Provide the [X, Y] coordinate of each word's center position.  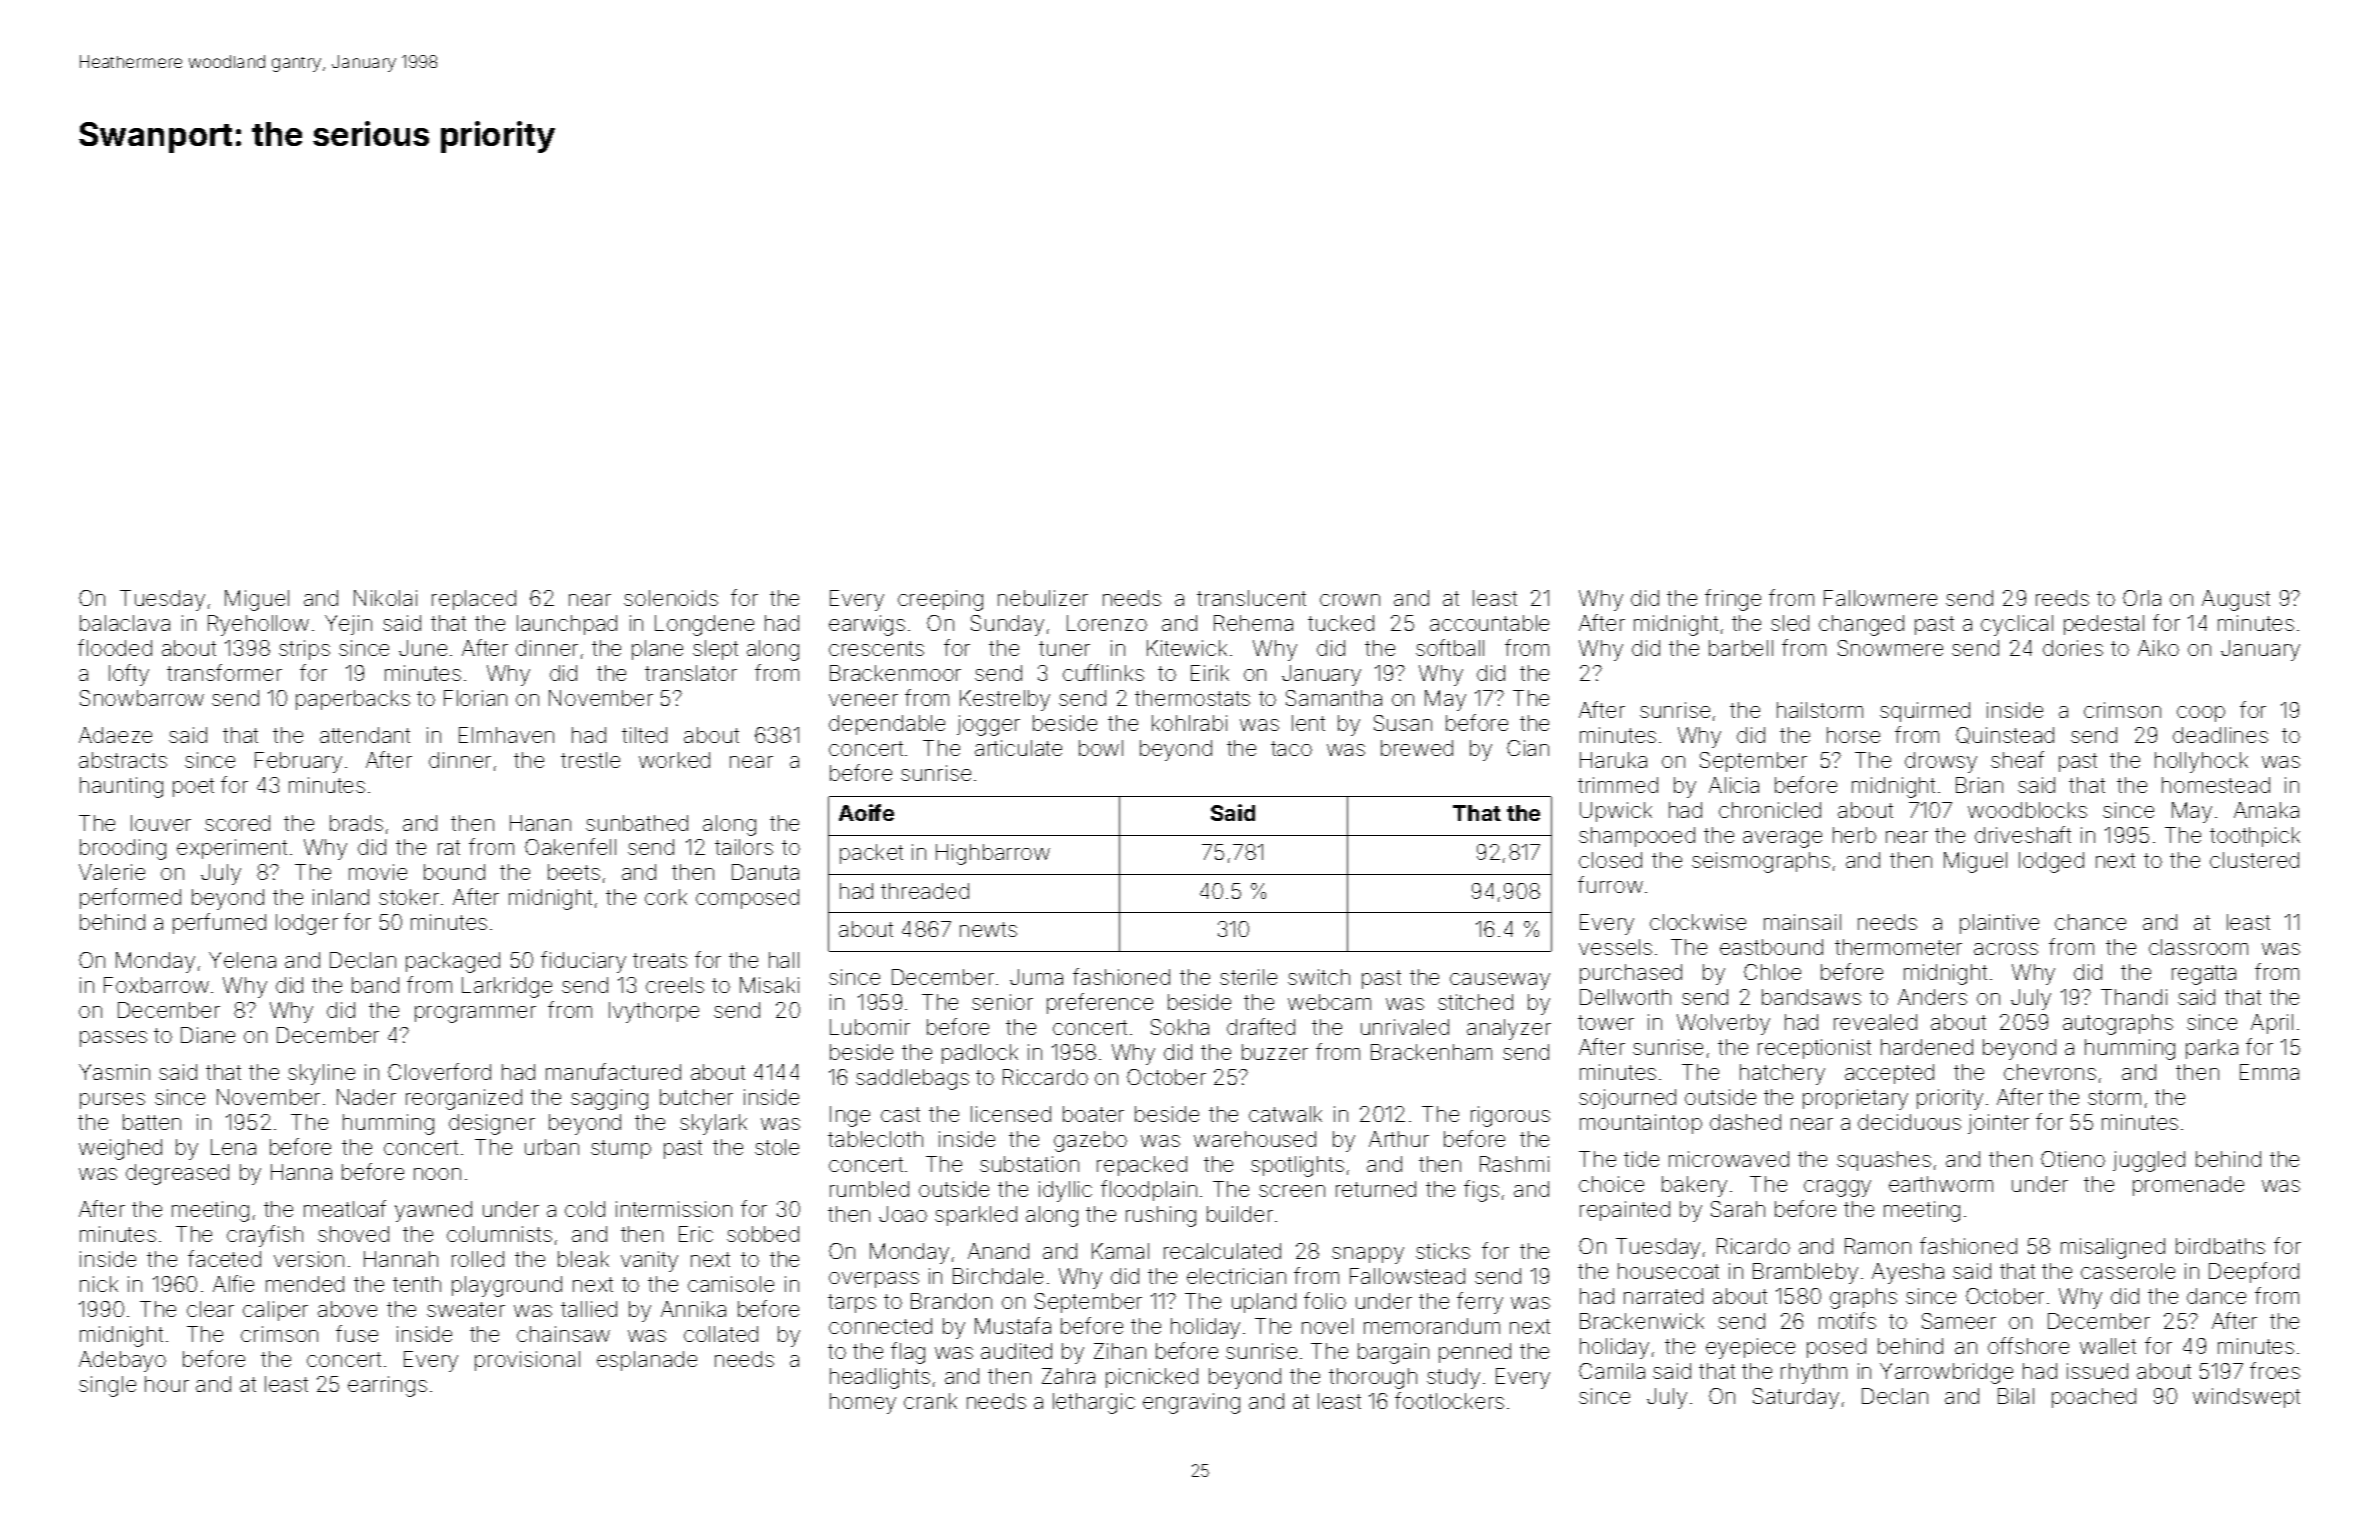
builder [1240, 1214]
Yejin [348, 625]
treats [660, 960]
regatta [2204, 975]
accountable [1489, 623]
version [309, 1259]
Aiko [2158, 648]
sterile [1248, 977]
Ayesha [1908, 1273]
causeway [1500, 981]
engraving [1191, 1403]
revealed [1875, 1022]
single [107, 1386]
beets [574, 872]
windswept [2246, 1398]
